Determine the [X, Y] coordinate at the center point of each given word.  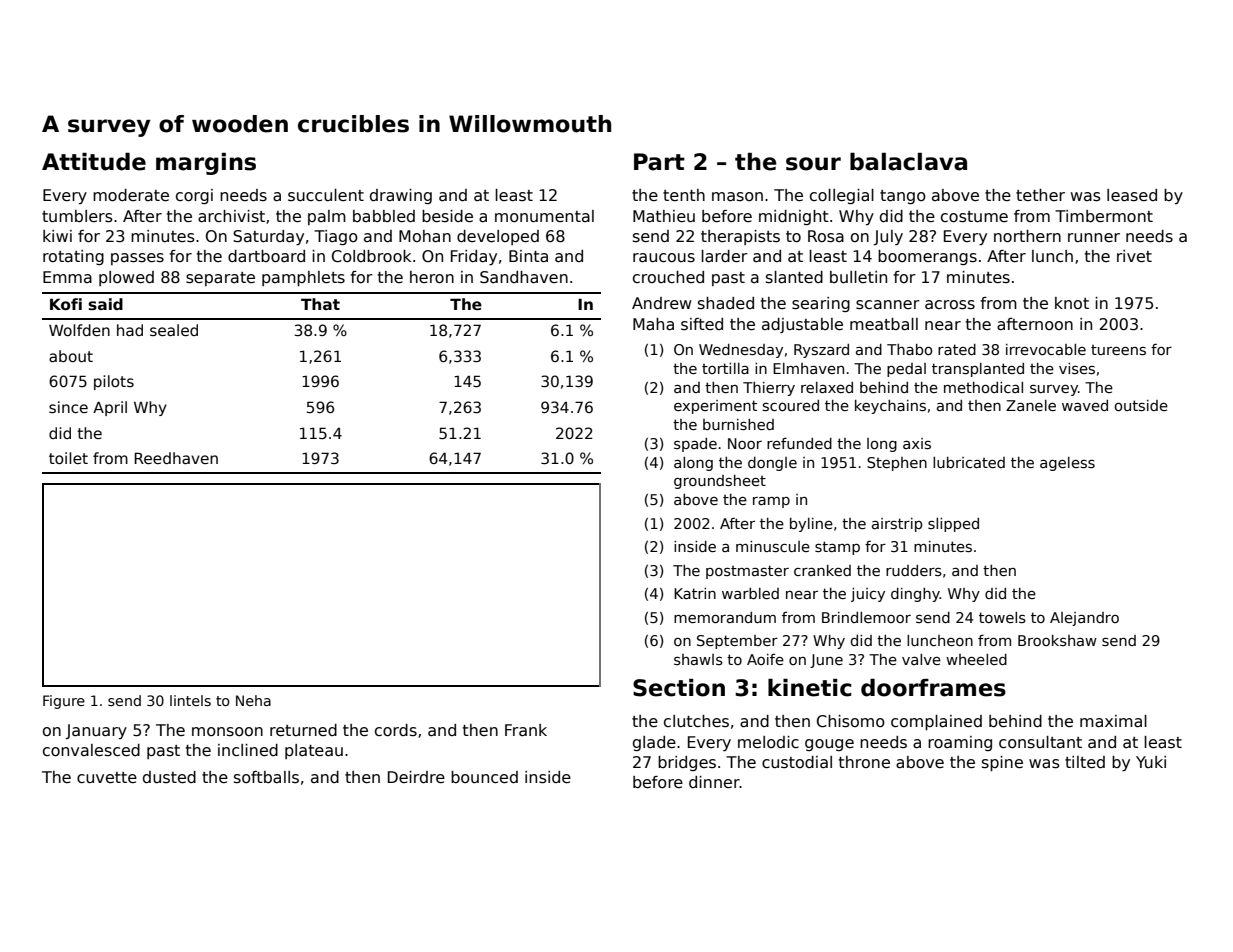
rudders [914, 570]
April [110, 408]
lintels [190, 700]
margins [206, 164]
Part [659, 162]
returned [303, 730]
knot [1072, 303]
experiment [715, 407]
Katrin [695, 593]
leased [1132, 195]
